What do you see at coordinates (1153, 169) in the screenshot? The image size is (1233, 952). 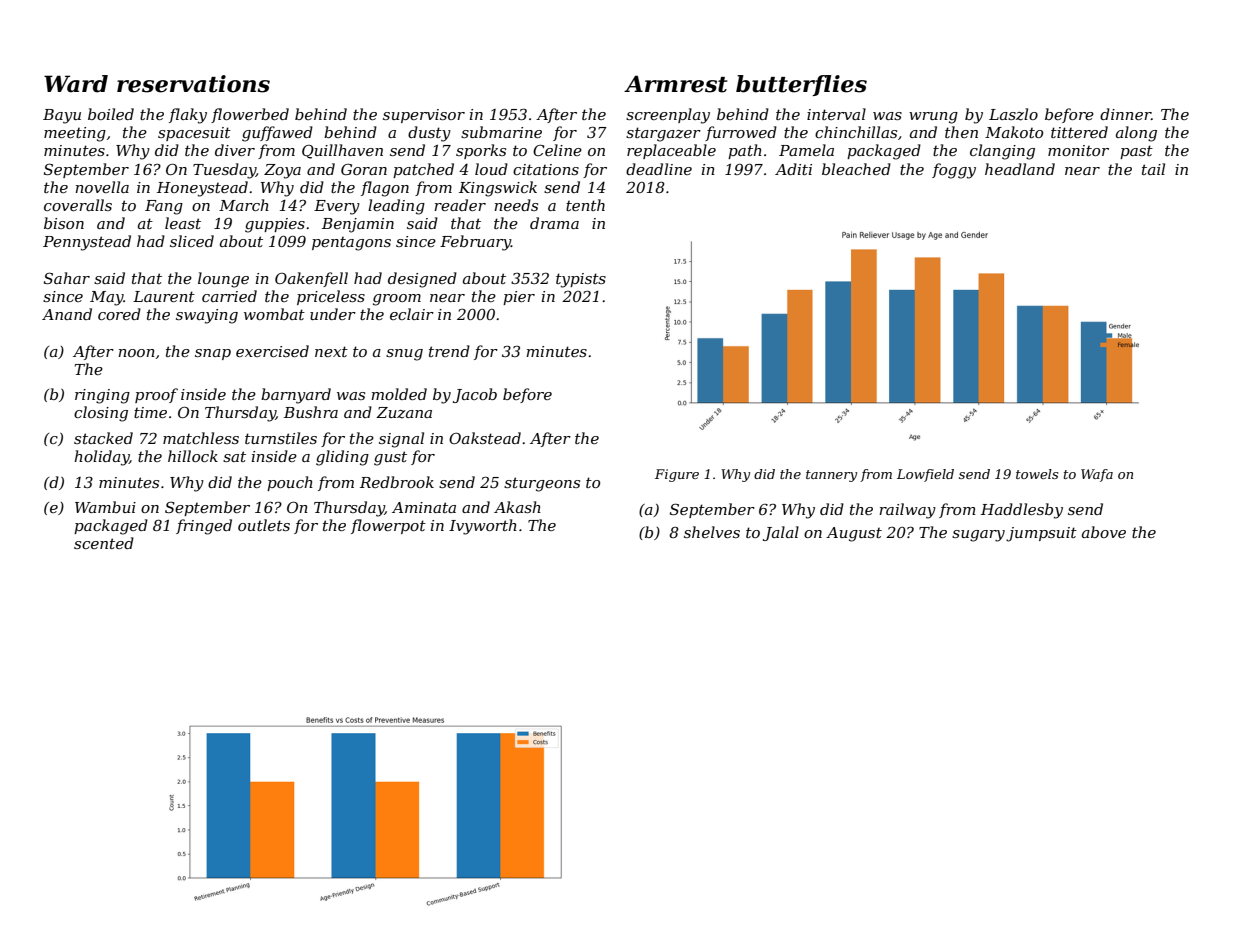 I see `tail` at bounding box center [1153, 169].
